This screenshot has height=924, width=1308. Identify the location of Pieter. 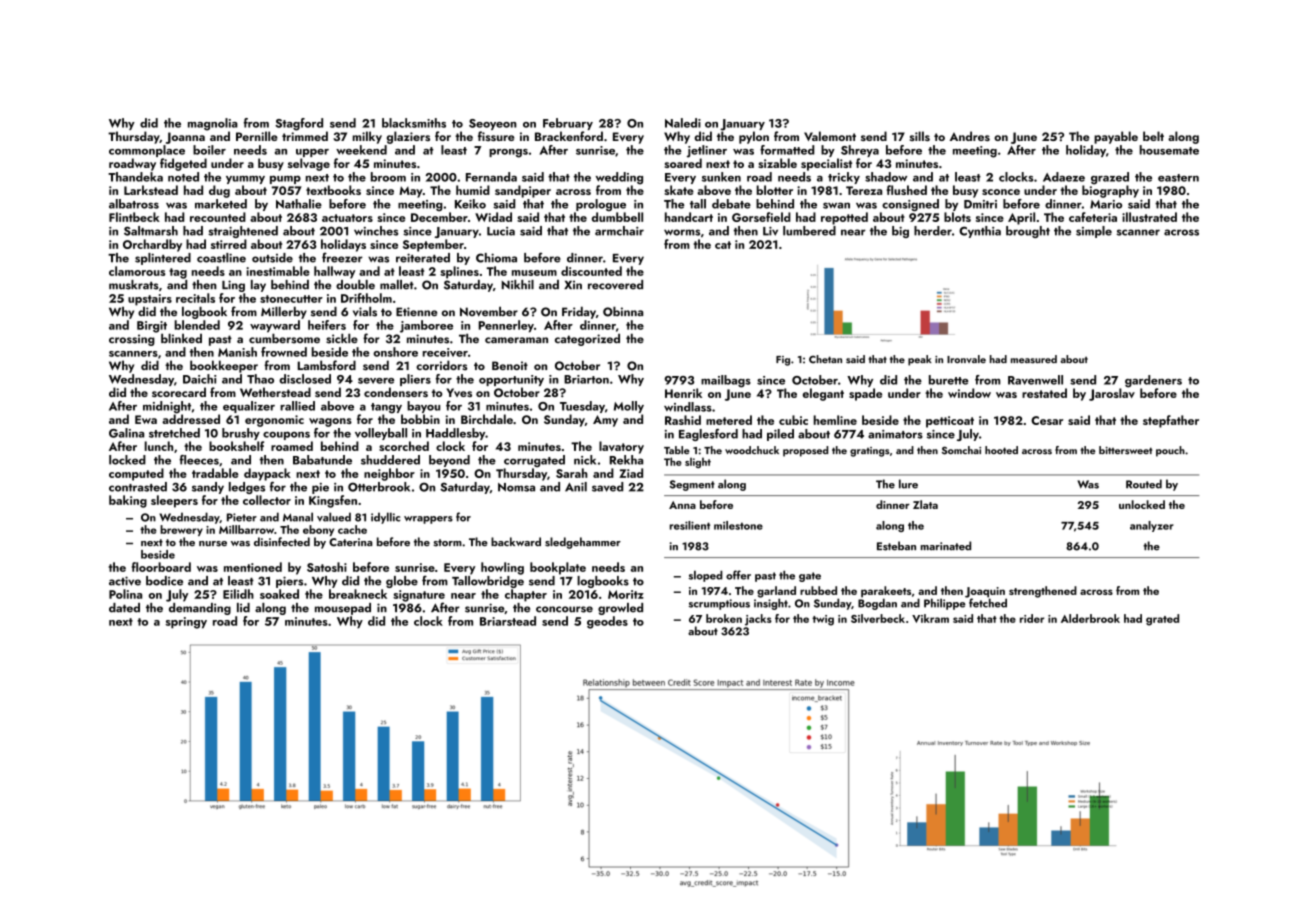
(242, 517).
